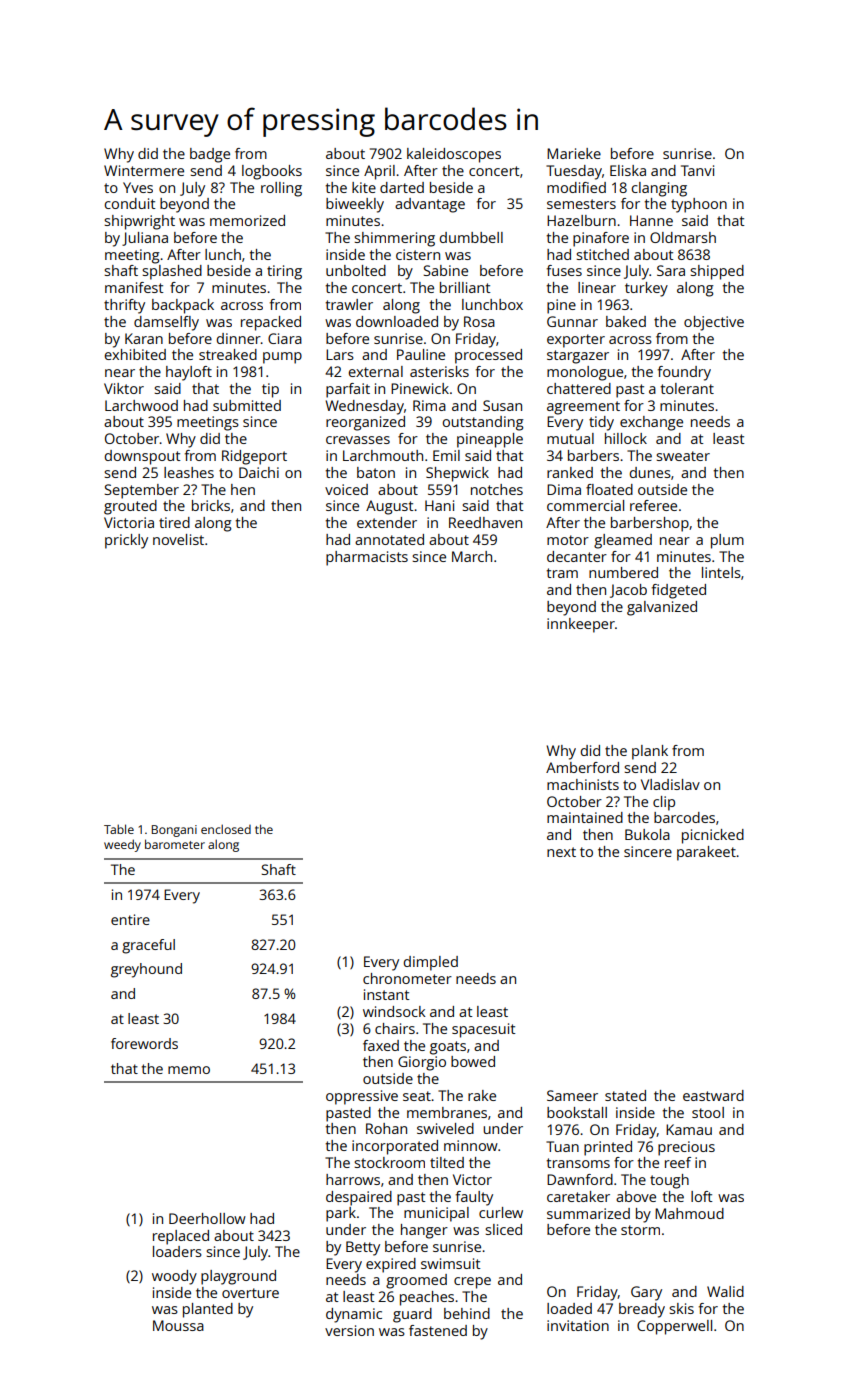 This image has width=849, height=1400. Describe the element at coordinates (670, 784) in the image. I see `Vladislav` at that location.
